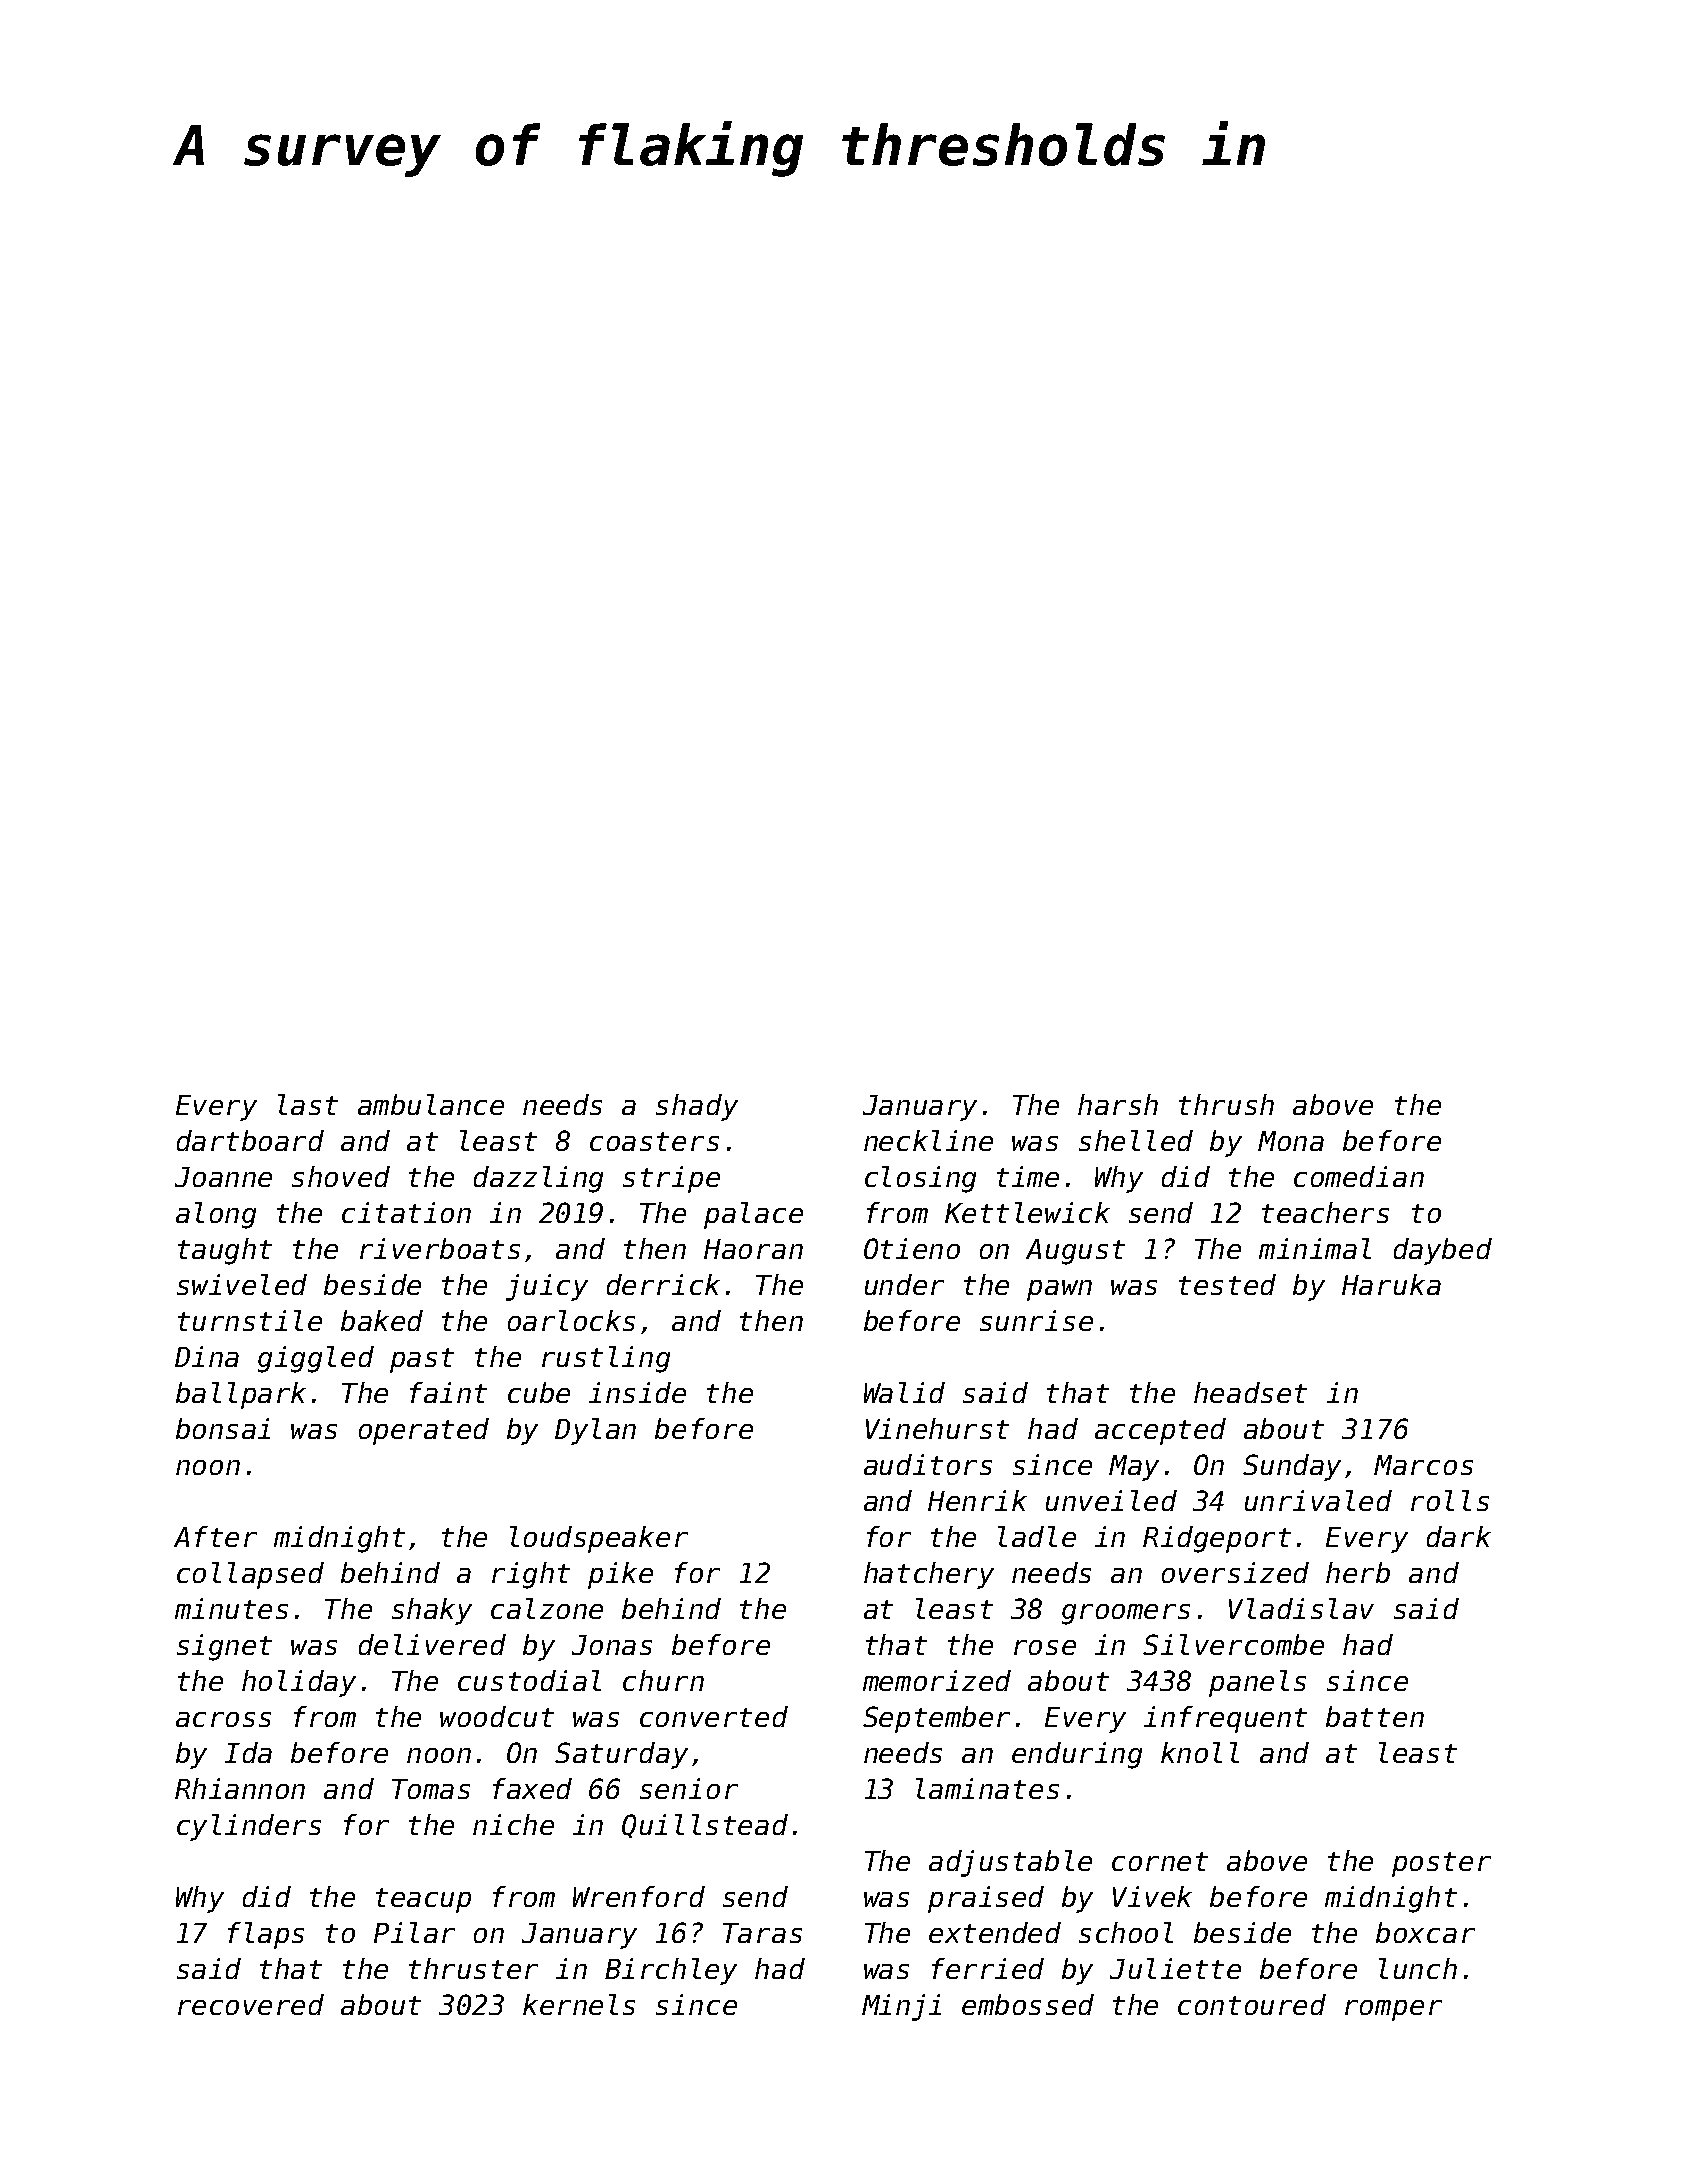 The image size is (1683, 2178). Describe the element at coordinates (697, 1107) in the screenshot. I see `shady` at that location.
